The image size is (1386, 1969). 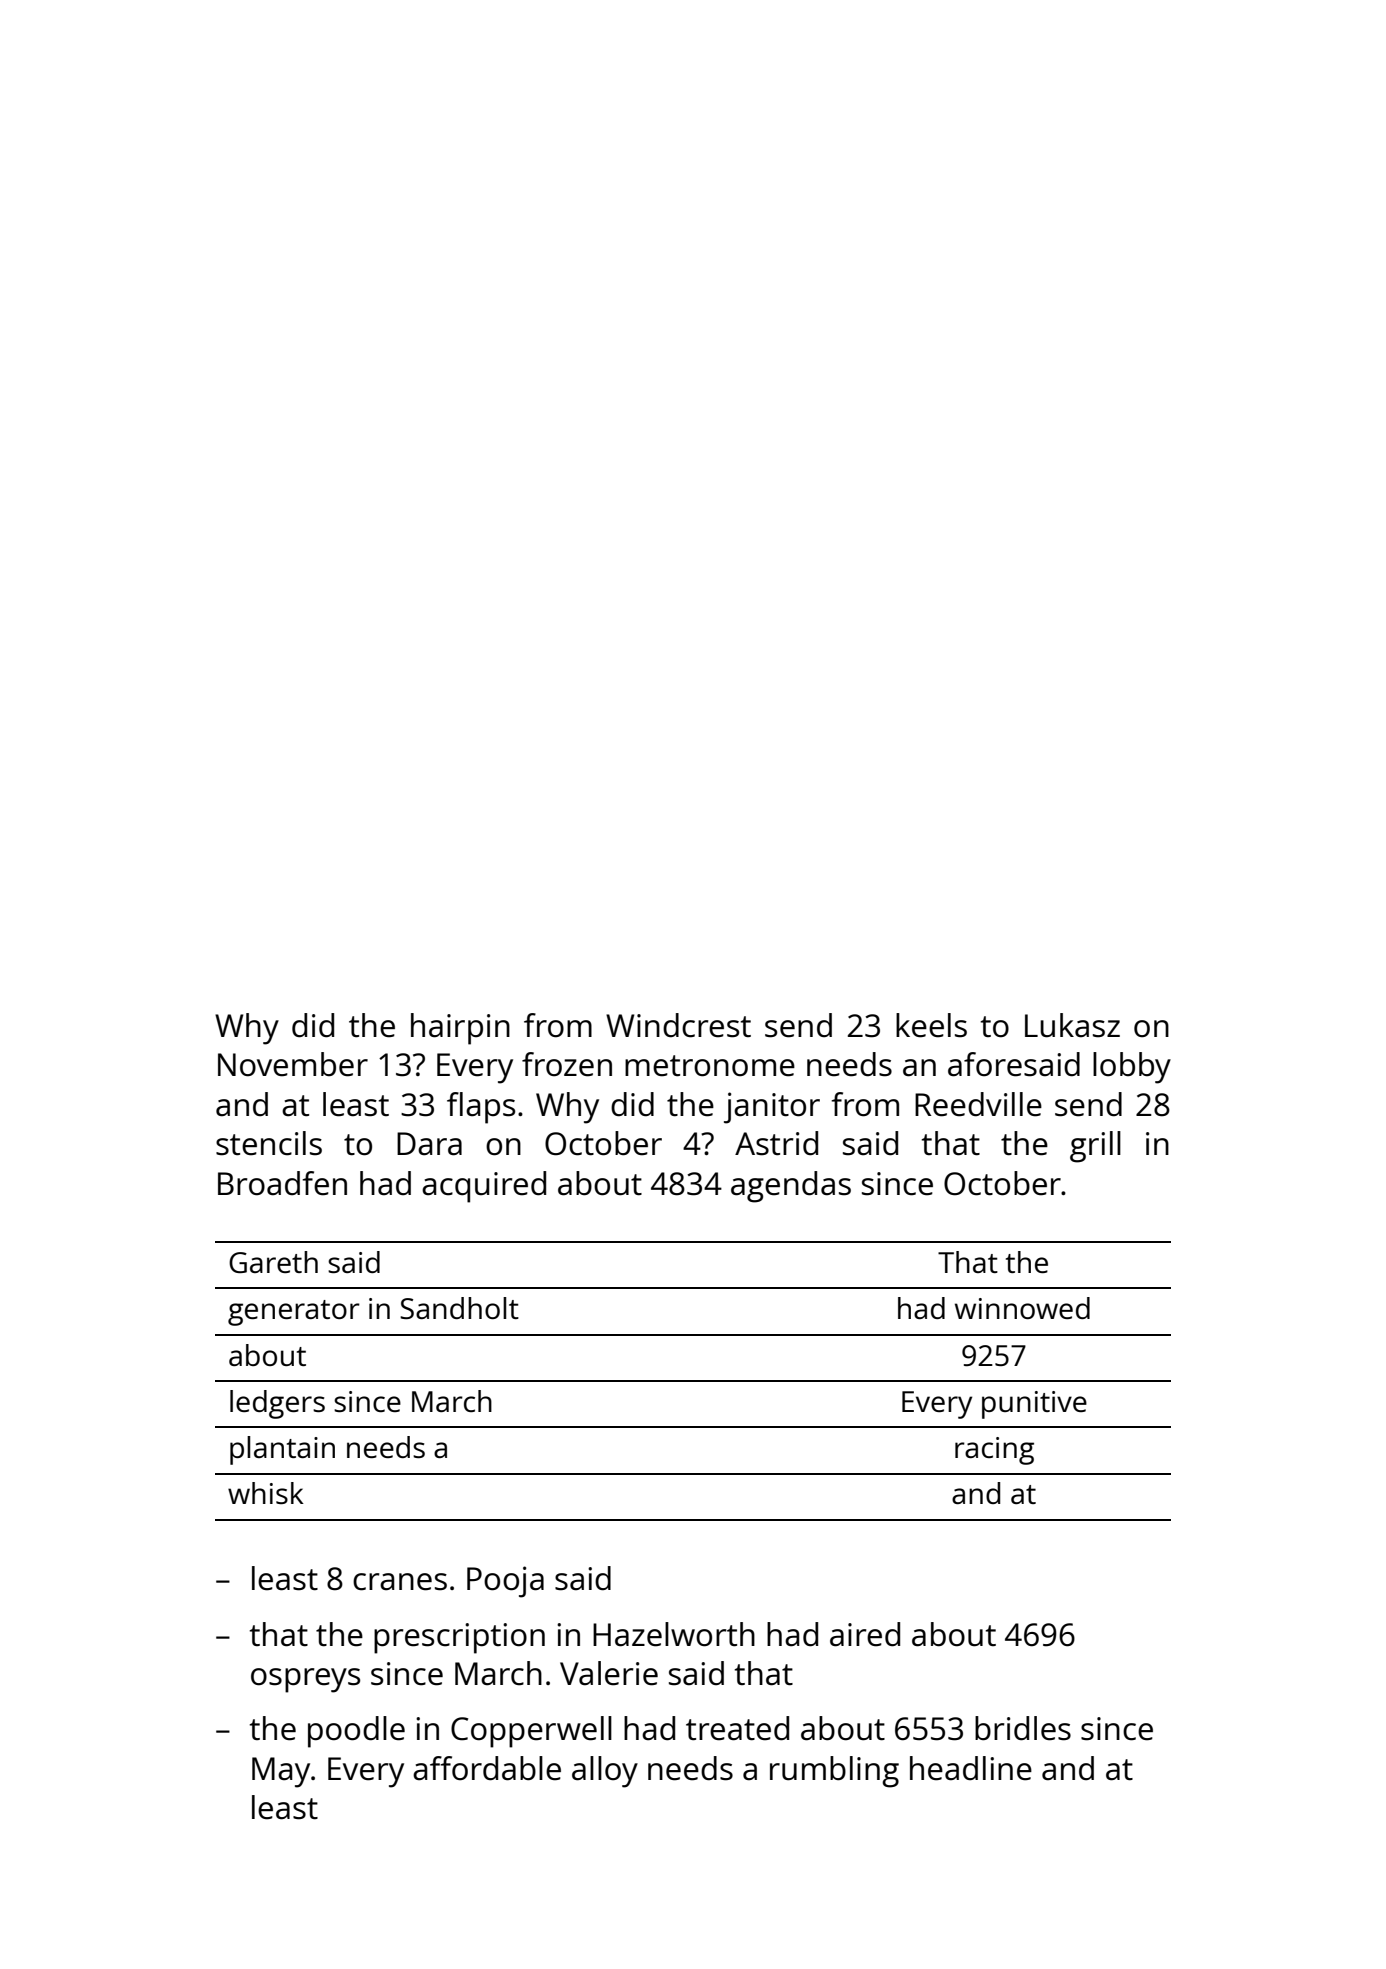 What do you see at coordinates (400, 1582) in the screenshot?
I see `cranes` at bounding box center [400, 1582].
